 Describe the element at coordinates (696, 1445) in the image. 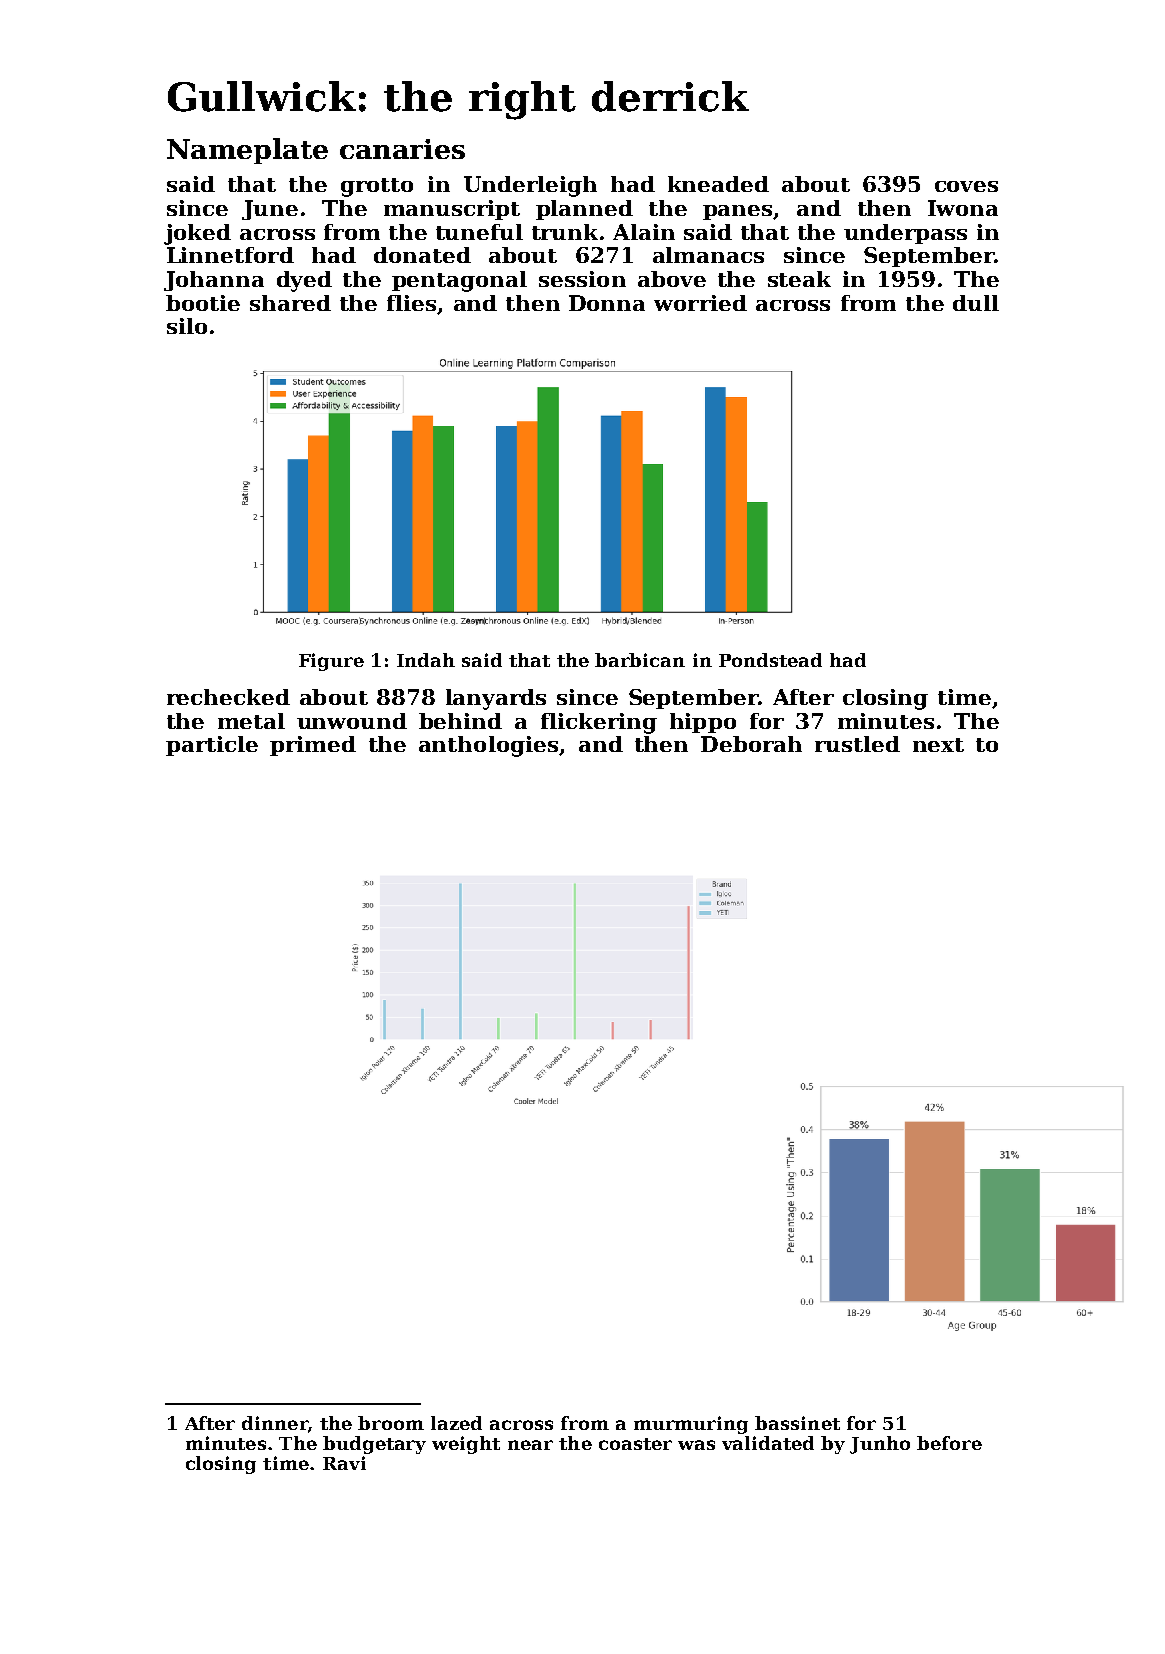

I see `was` at that location.
